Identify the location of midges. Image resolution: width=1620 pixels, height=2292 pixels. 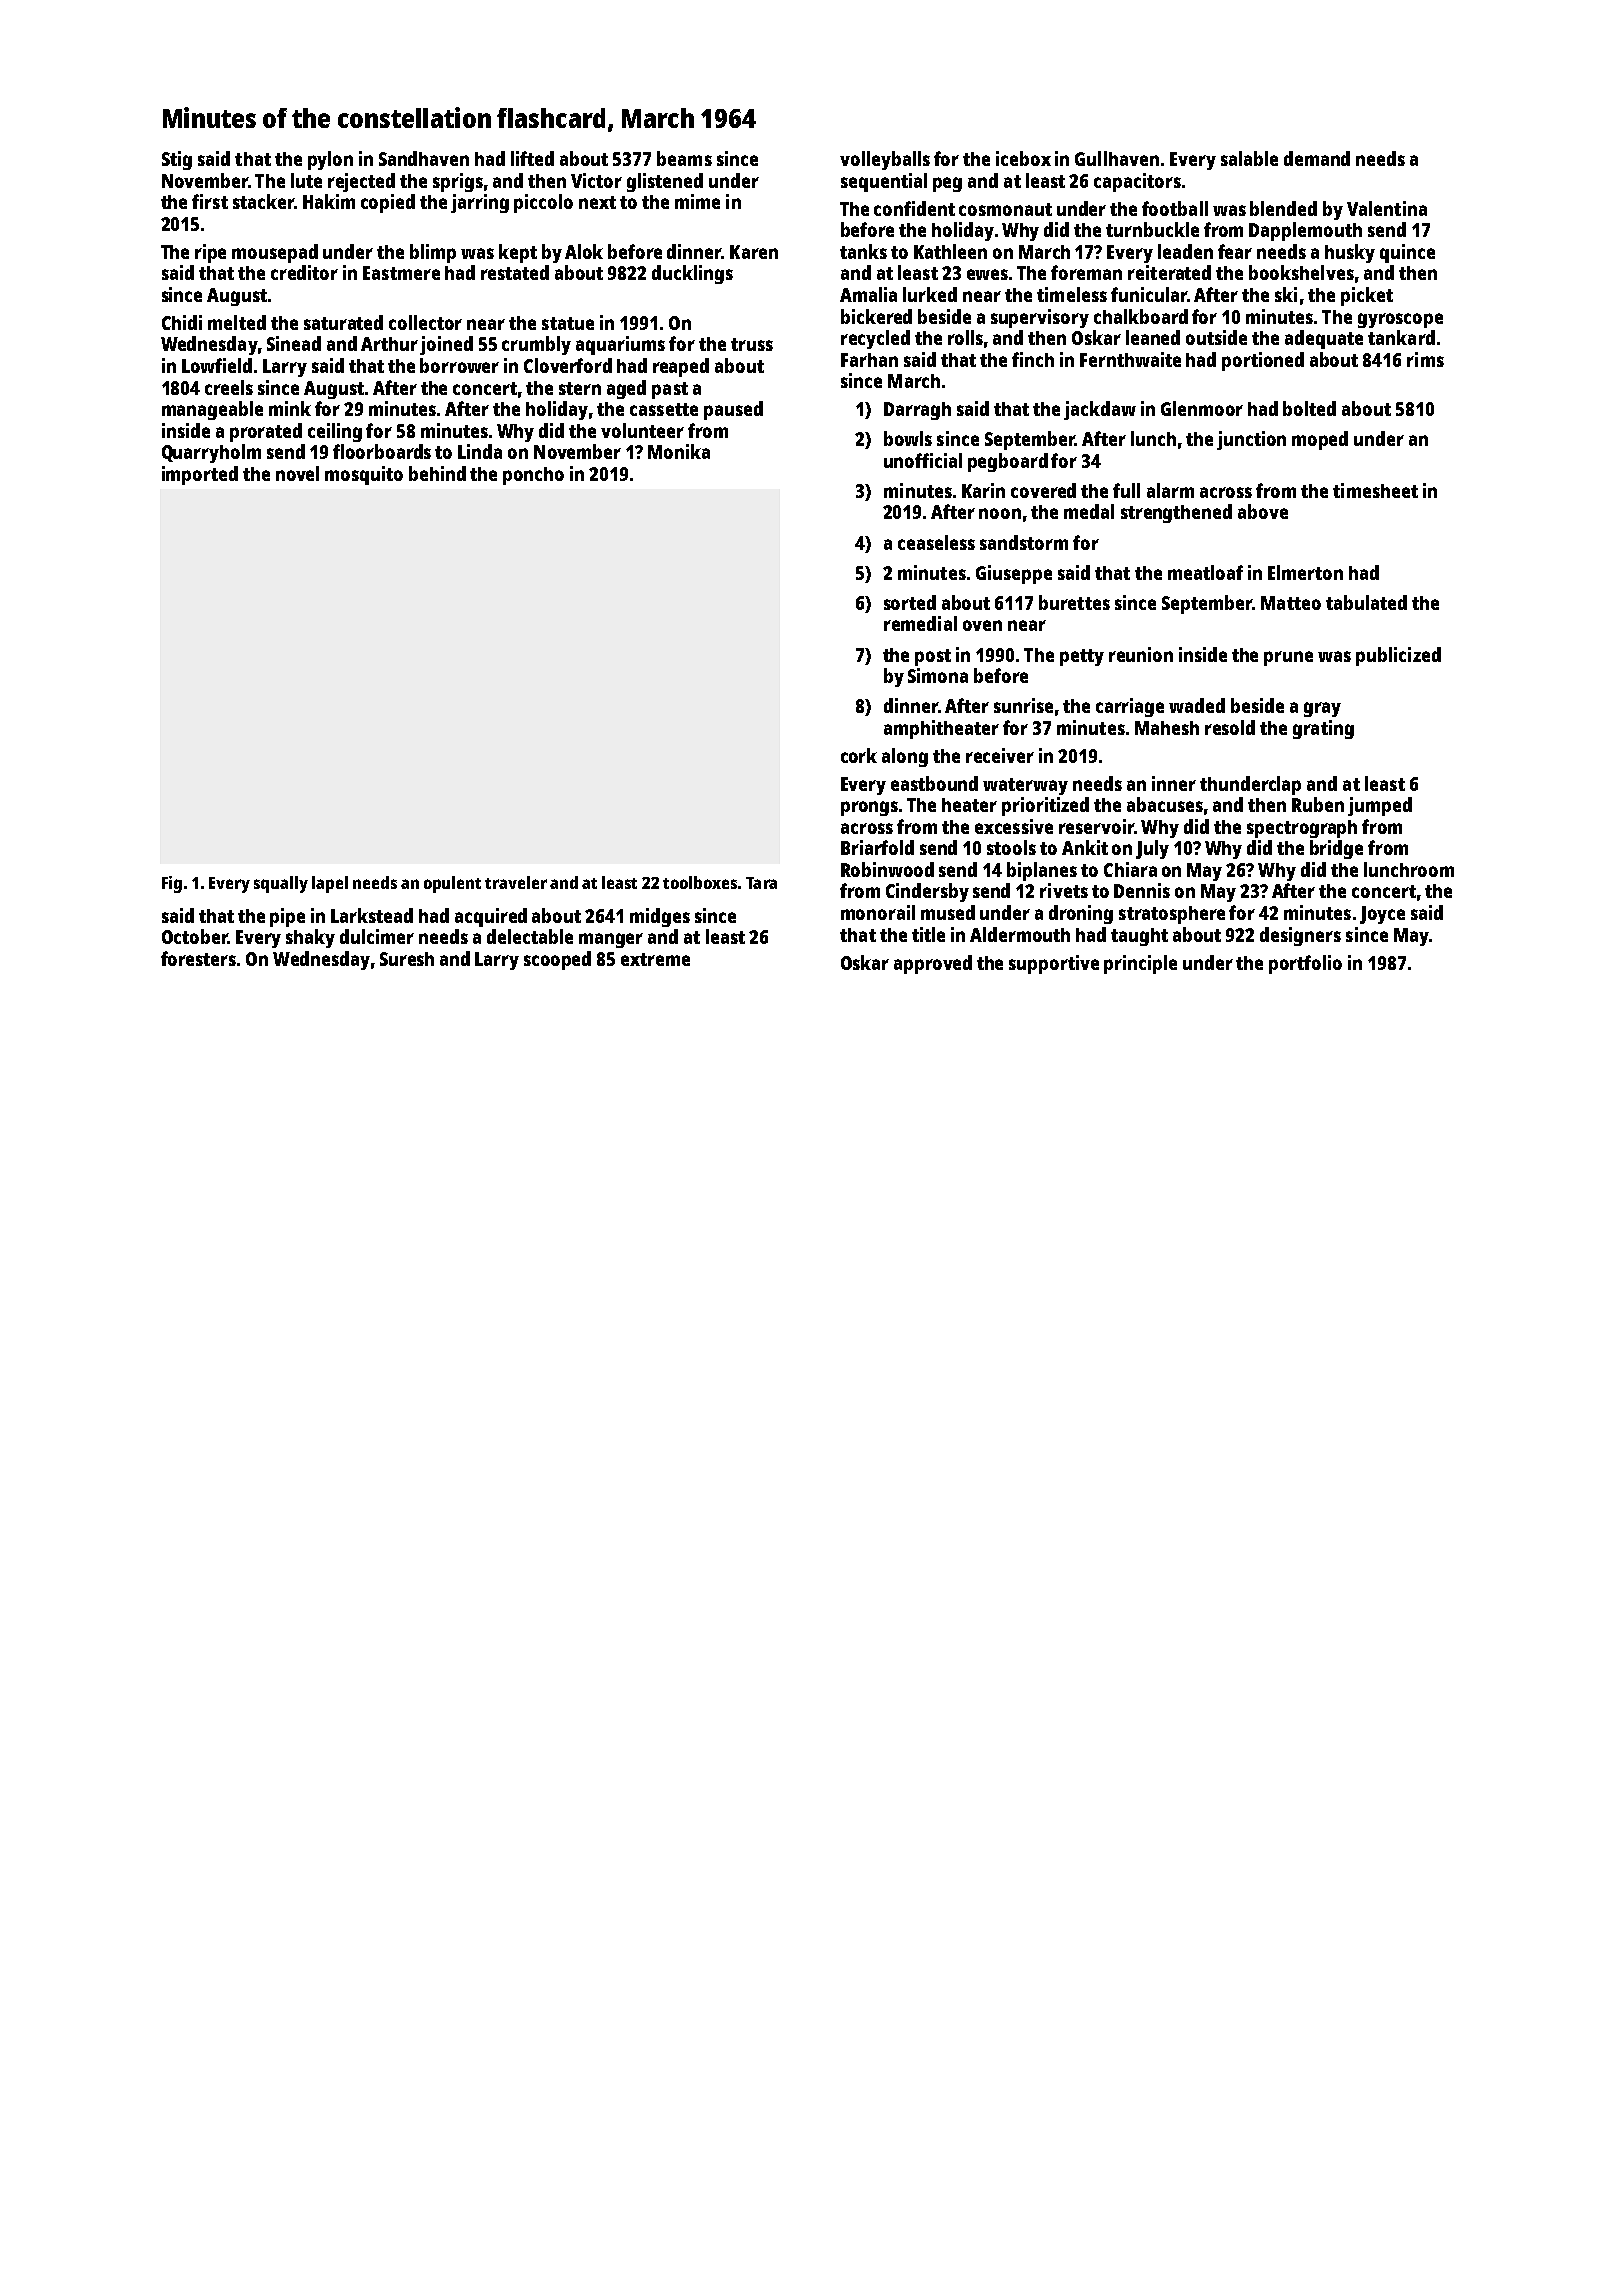
(660, 917).
